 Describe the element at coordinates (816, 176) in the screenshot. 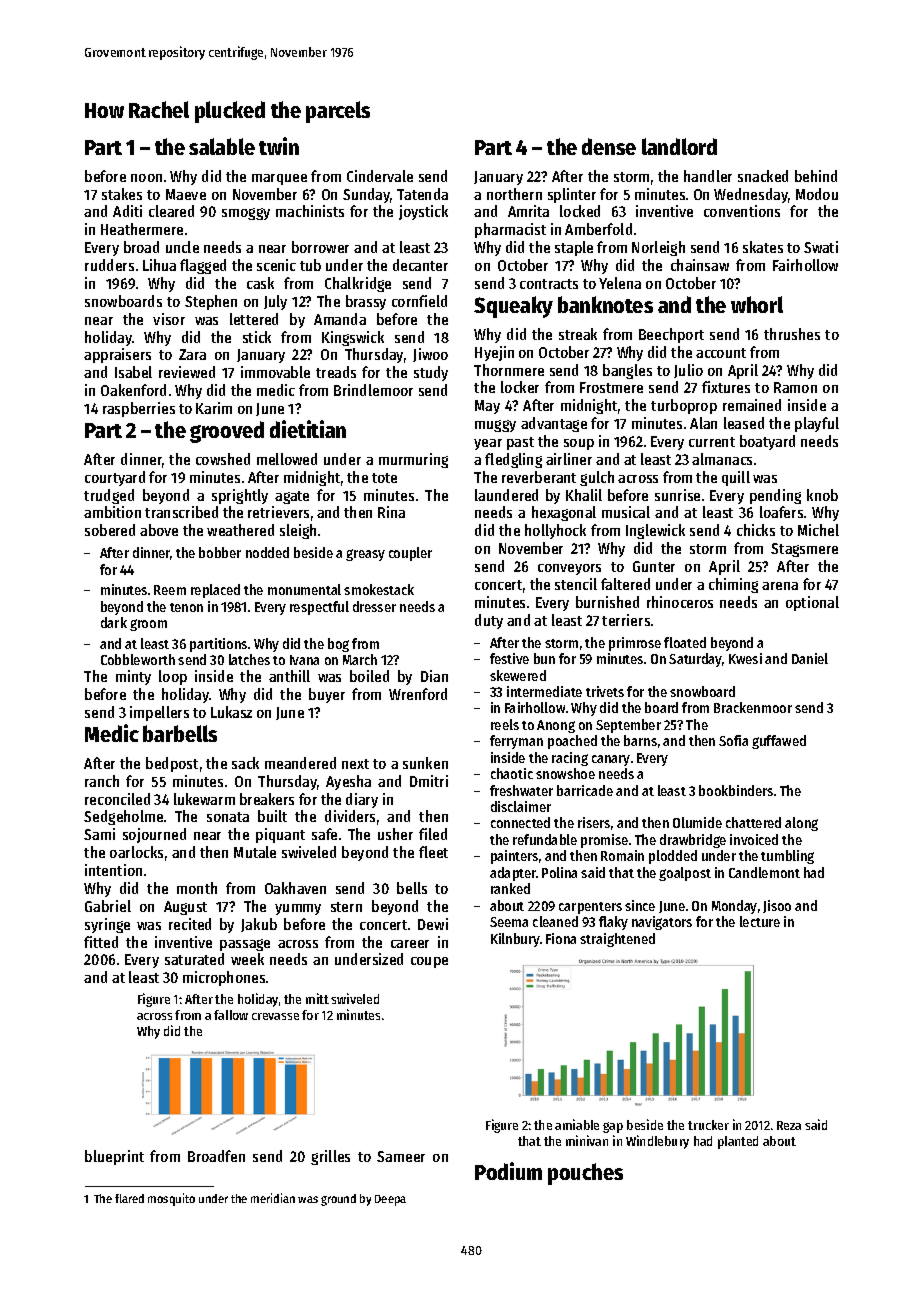

I see `behind` at that location.
